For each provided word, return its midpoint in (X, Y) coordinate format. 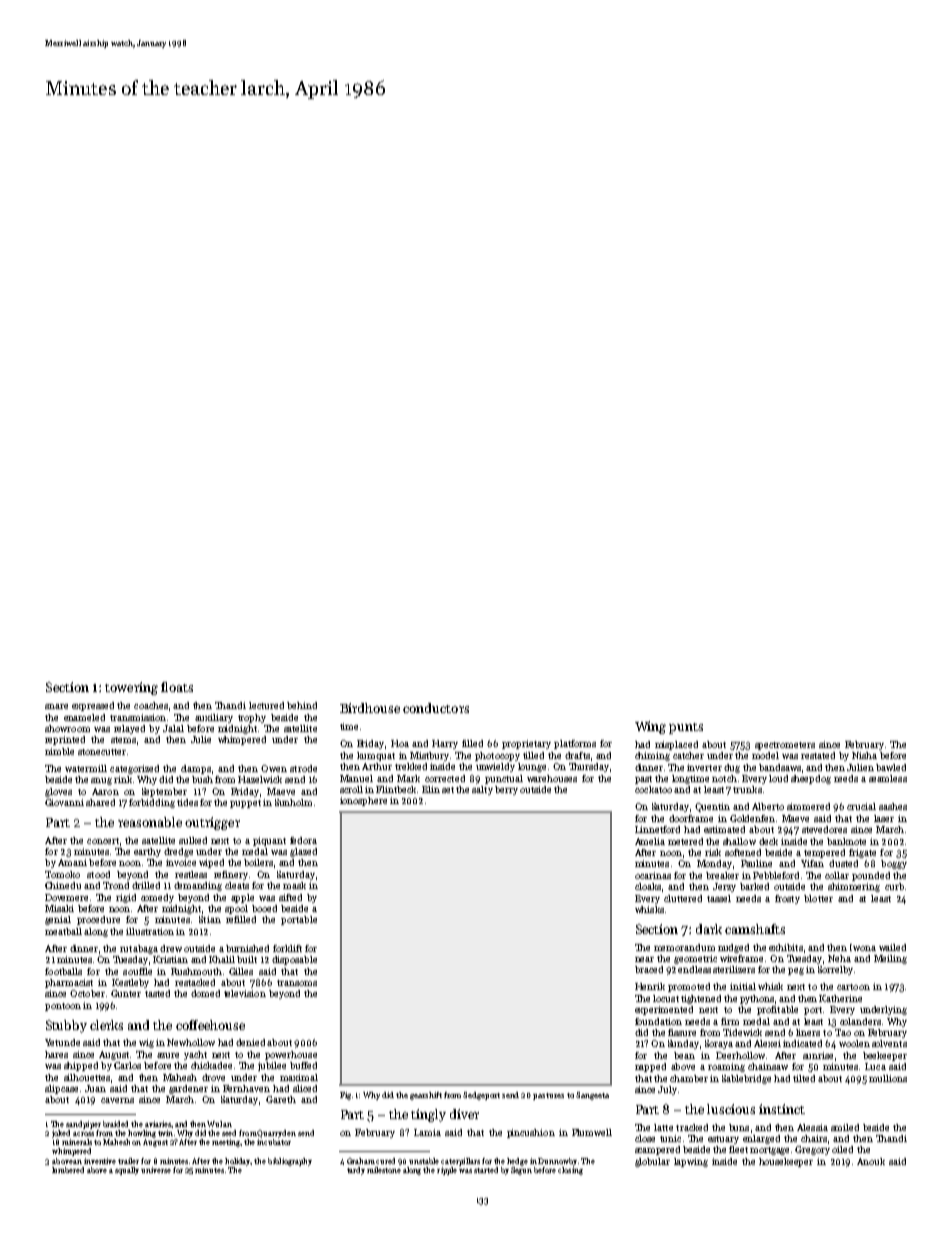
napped (650, 1067)
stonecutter (102, 752)
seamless (888, 778)
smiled (845, 1127)
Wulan (219, 1124)
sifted (290, 897)
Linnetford (657, 829)
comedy (157, 898)
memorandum (684, 947)
